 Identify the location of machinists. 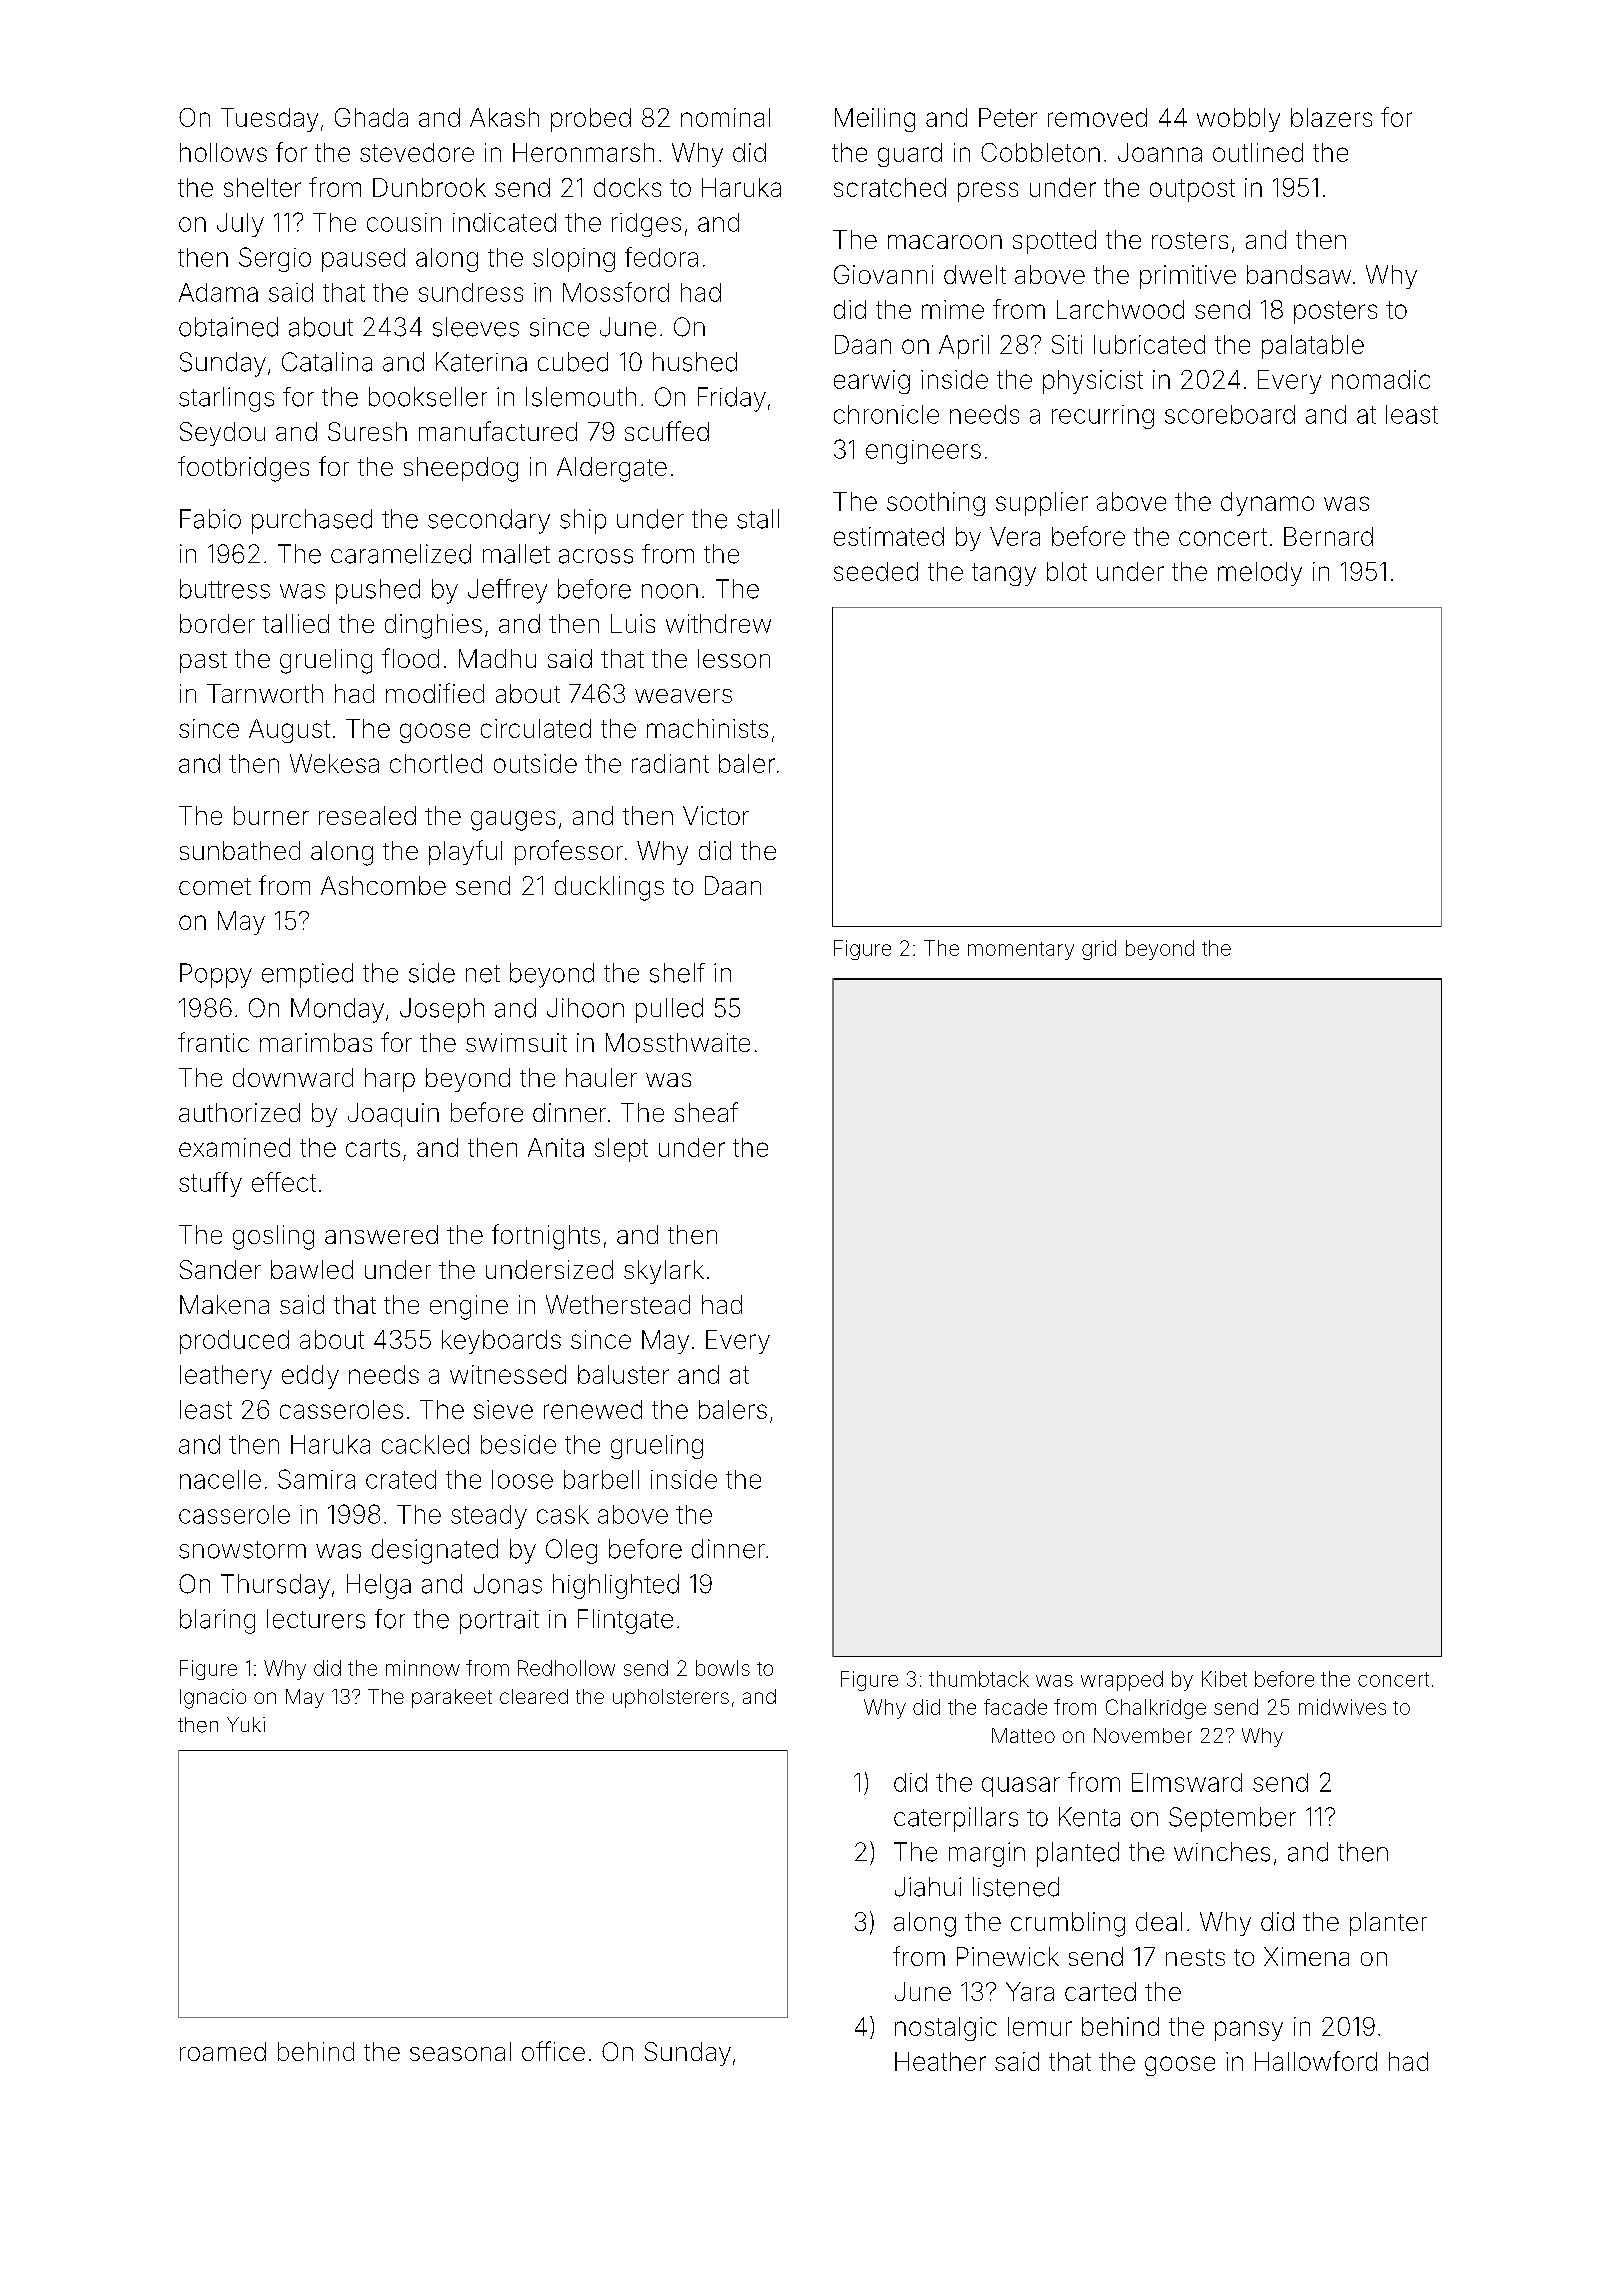
(707, 728).
